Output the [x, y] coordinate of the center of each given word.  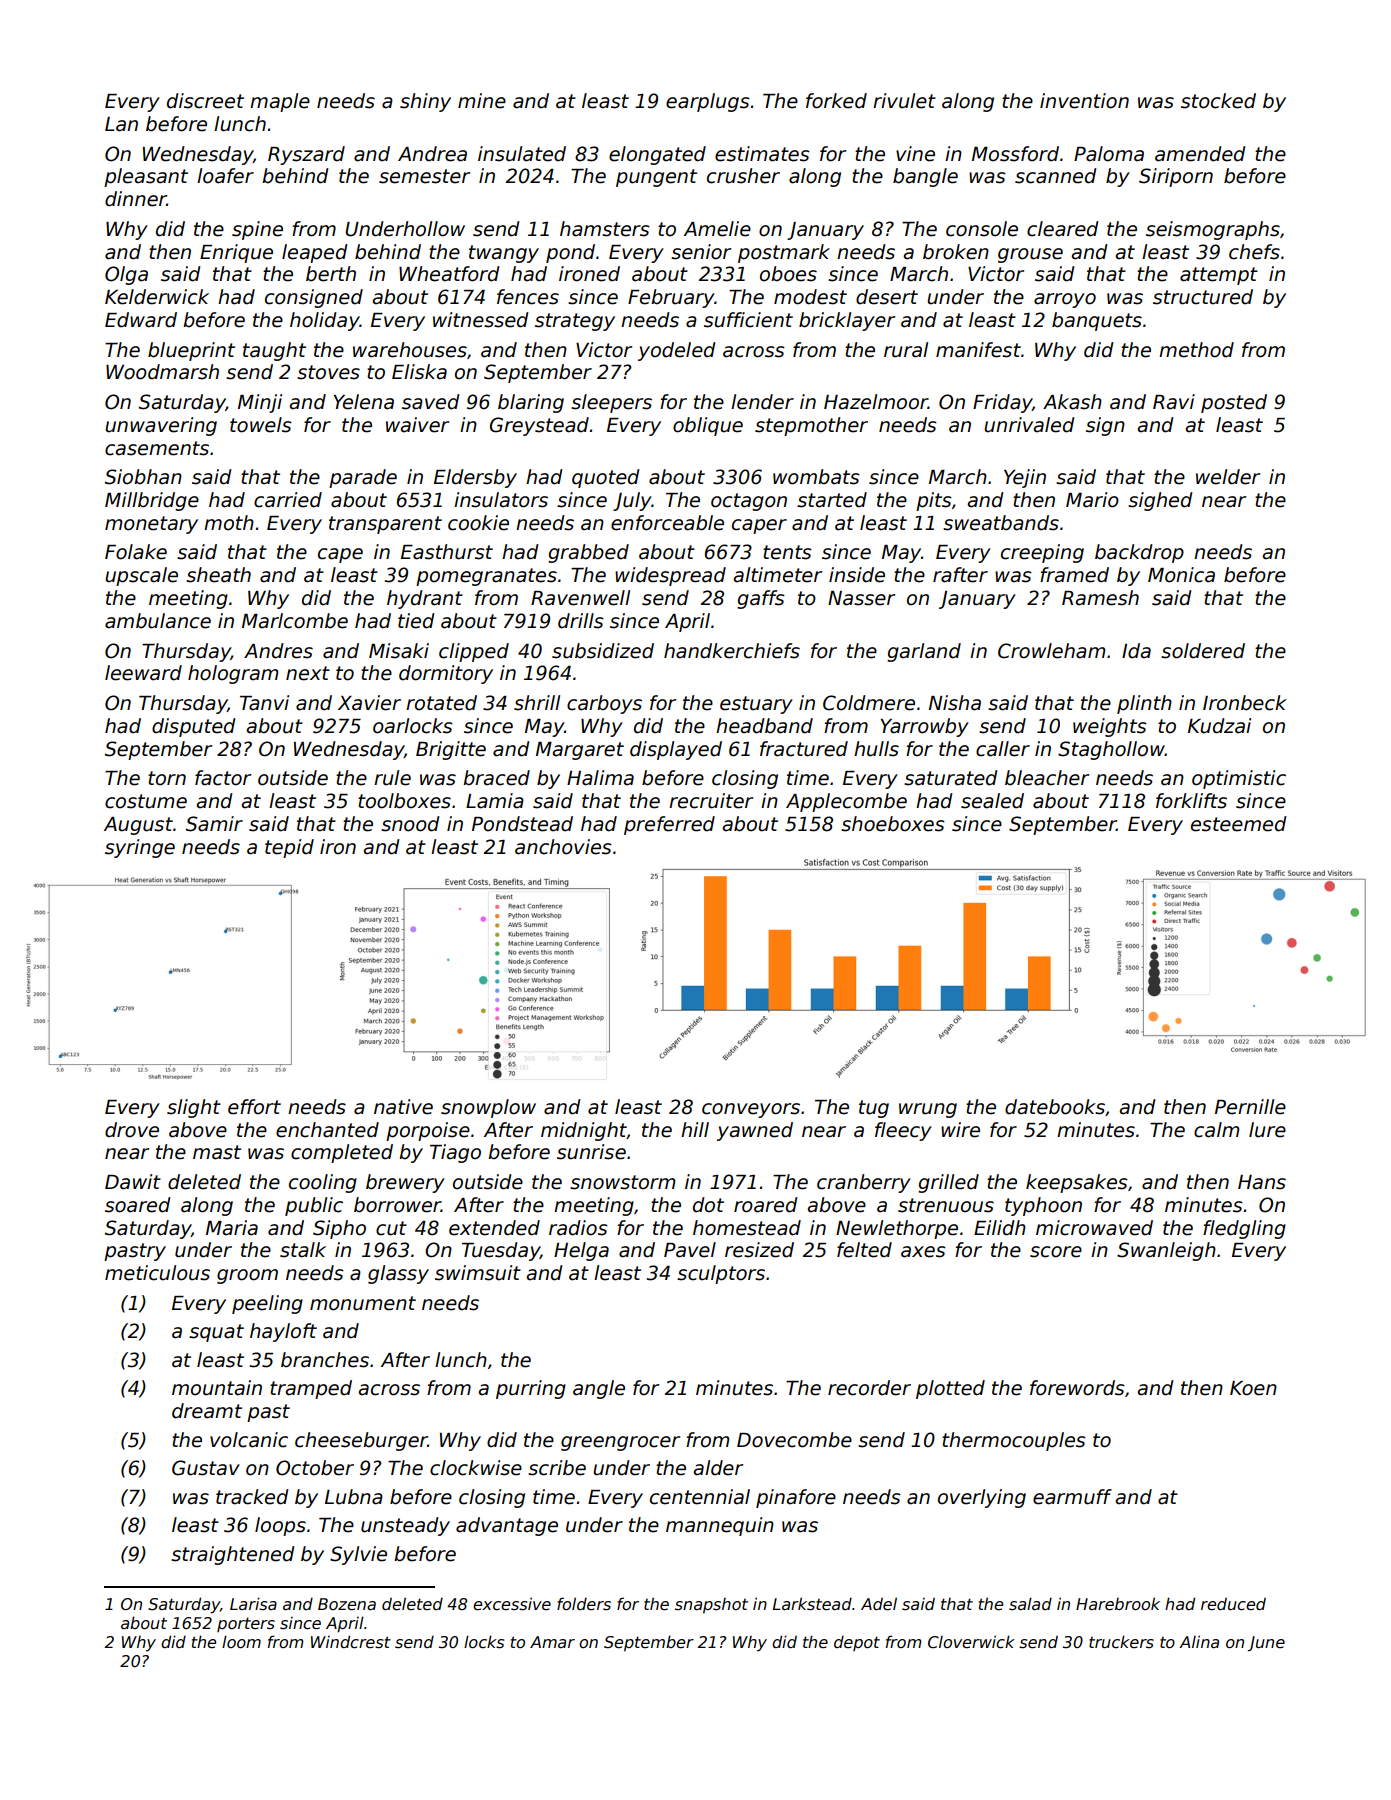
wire [960, 1130]
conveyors [751, 1110]
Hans [1262, 1182]
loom [241, 1641]
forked [836, 101]
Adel [879, 1604]
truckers [1121, 1642]
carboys [604, 704]
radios [578, 1228]
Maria [232, 1228]
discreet [205, 101]
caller [1003, 749]
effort [254, 1107]
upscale [141, 576]
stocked [1218, 101]
